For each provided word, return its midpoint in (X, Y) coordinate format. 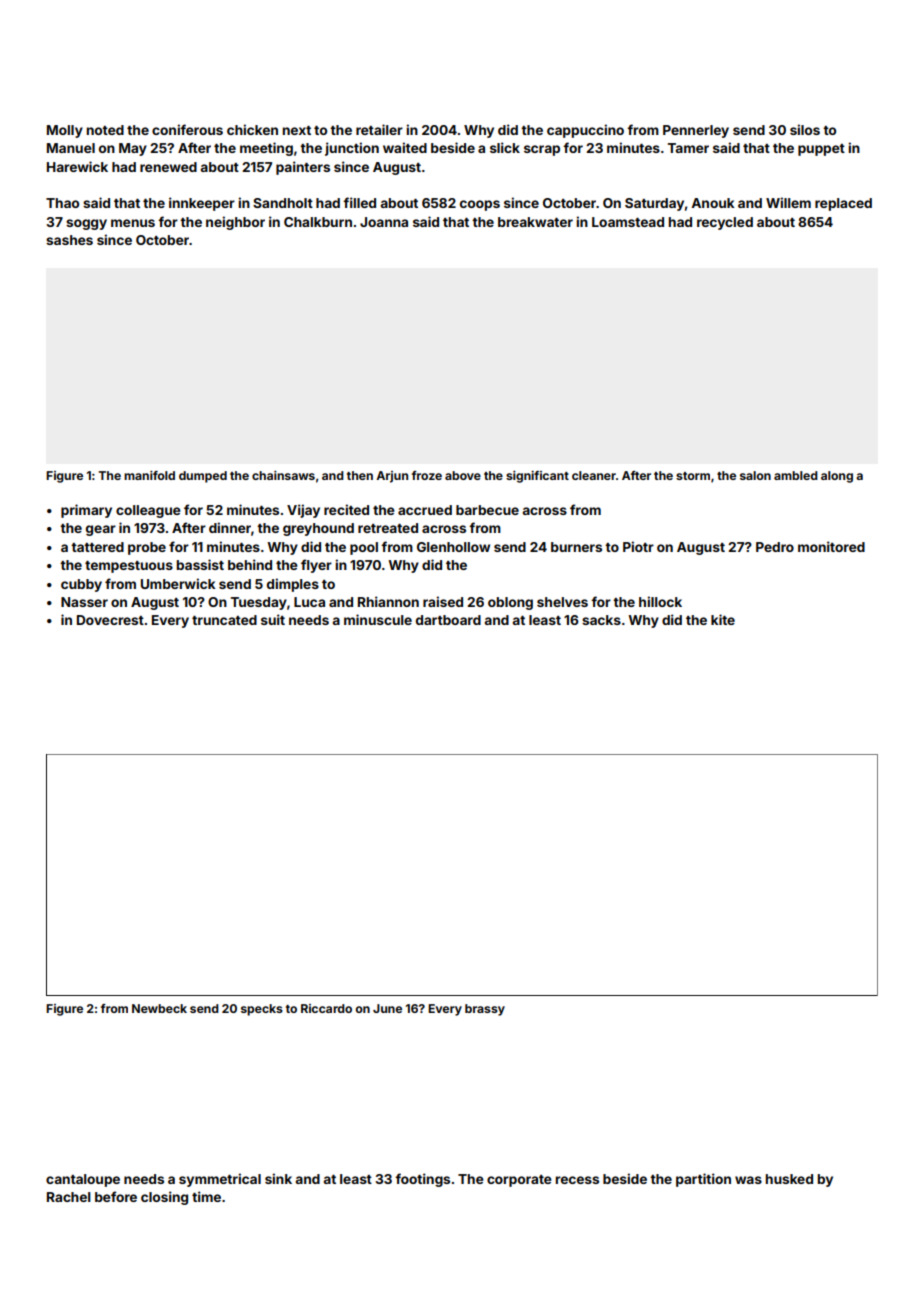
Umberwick (178, 583)
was (748, 1180)
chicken (252, 129)
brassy (485, 1010)
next (297, 130)
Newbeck (159, 1008)
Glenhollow (453, 547)
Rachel (69, 1197)
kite (723, 619)
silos (805, 129)
